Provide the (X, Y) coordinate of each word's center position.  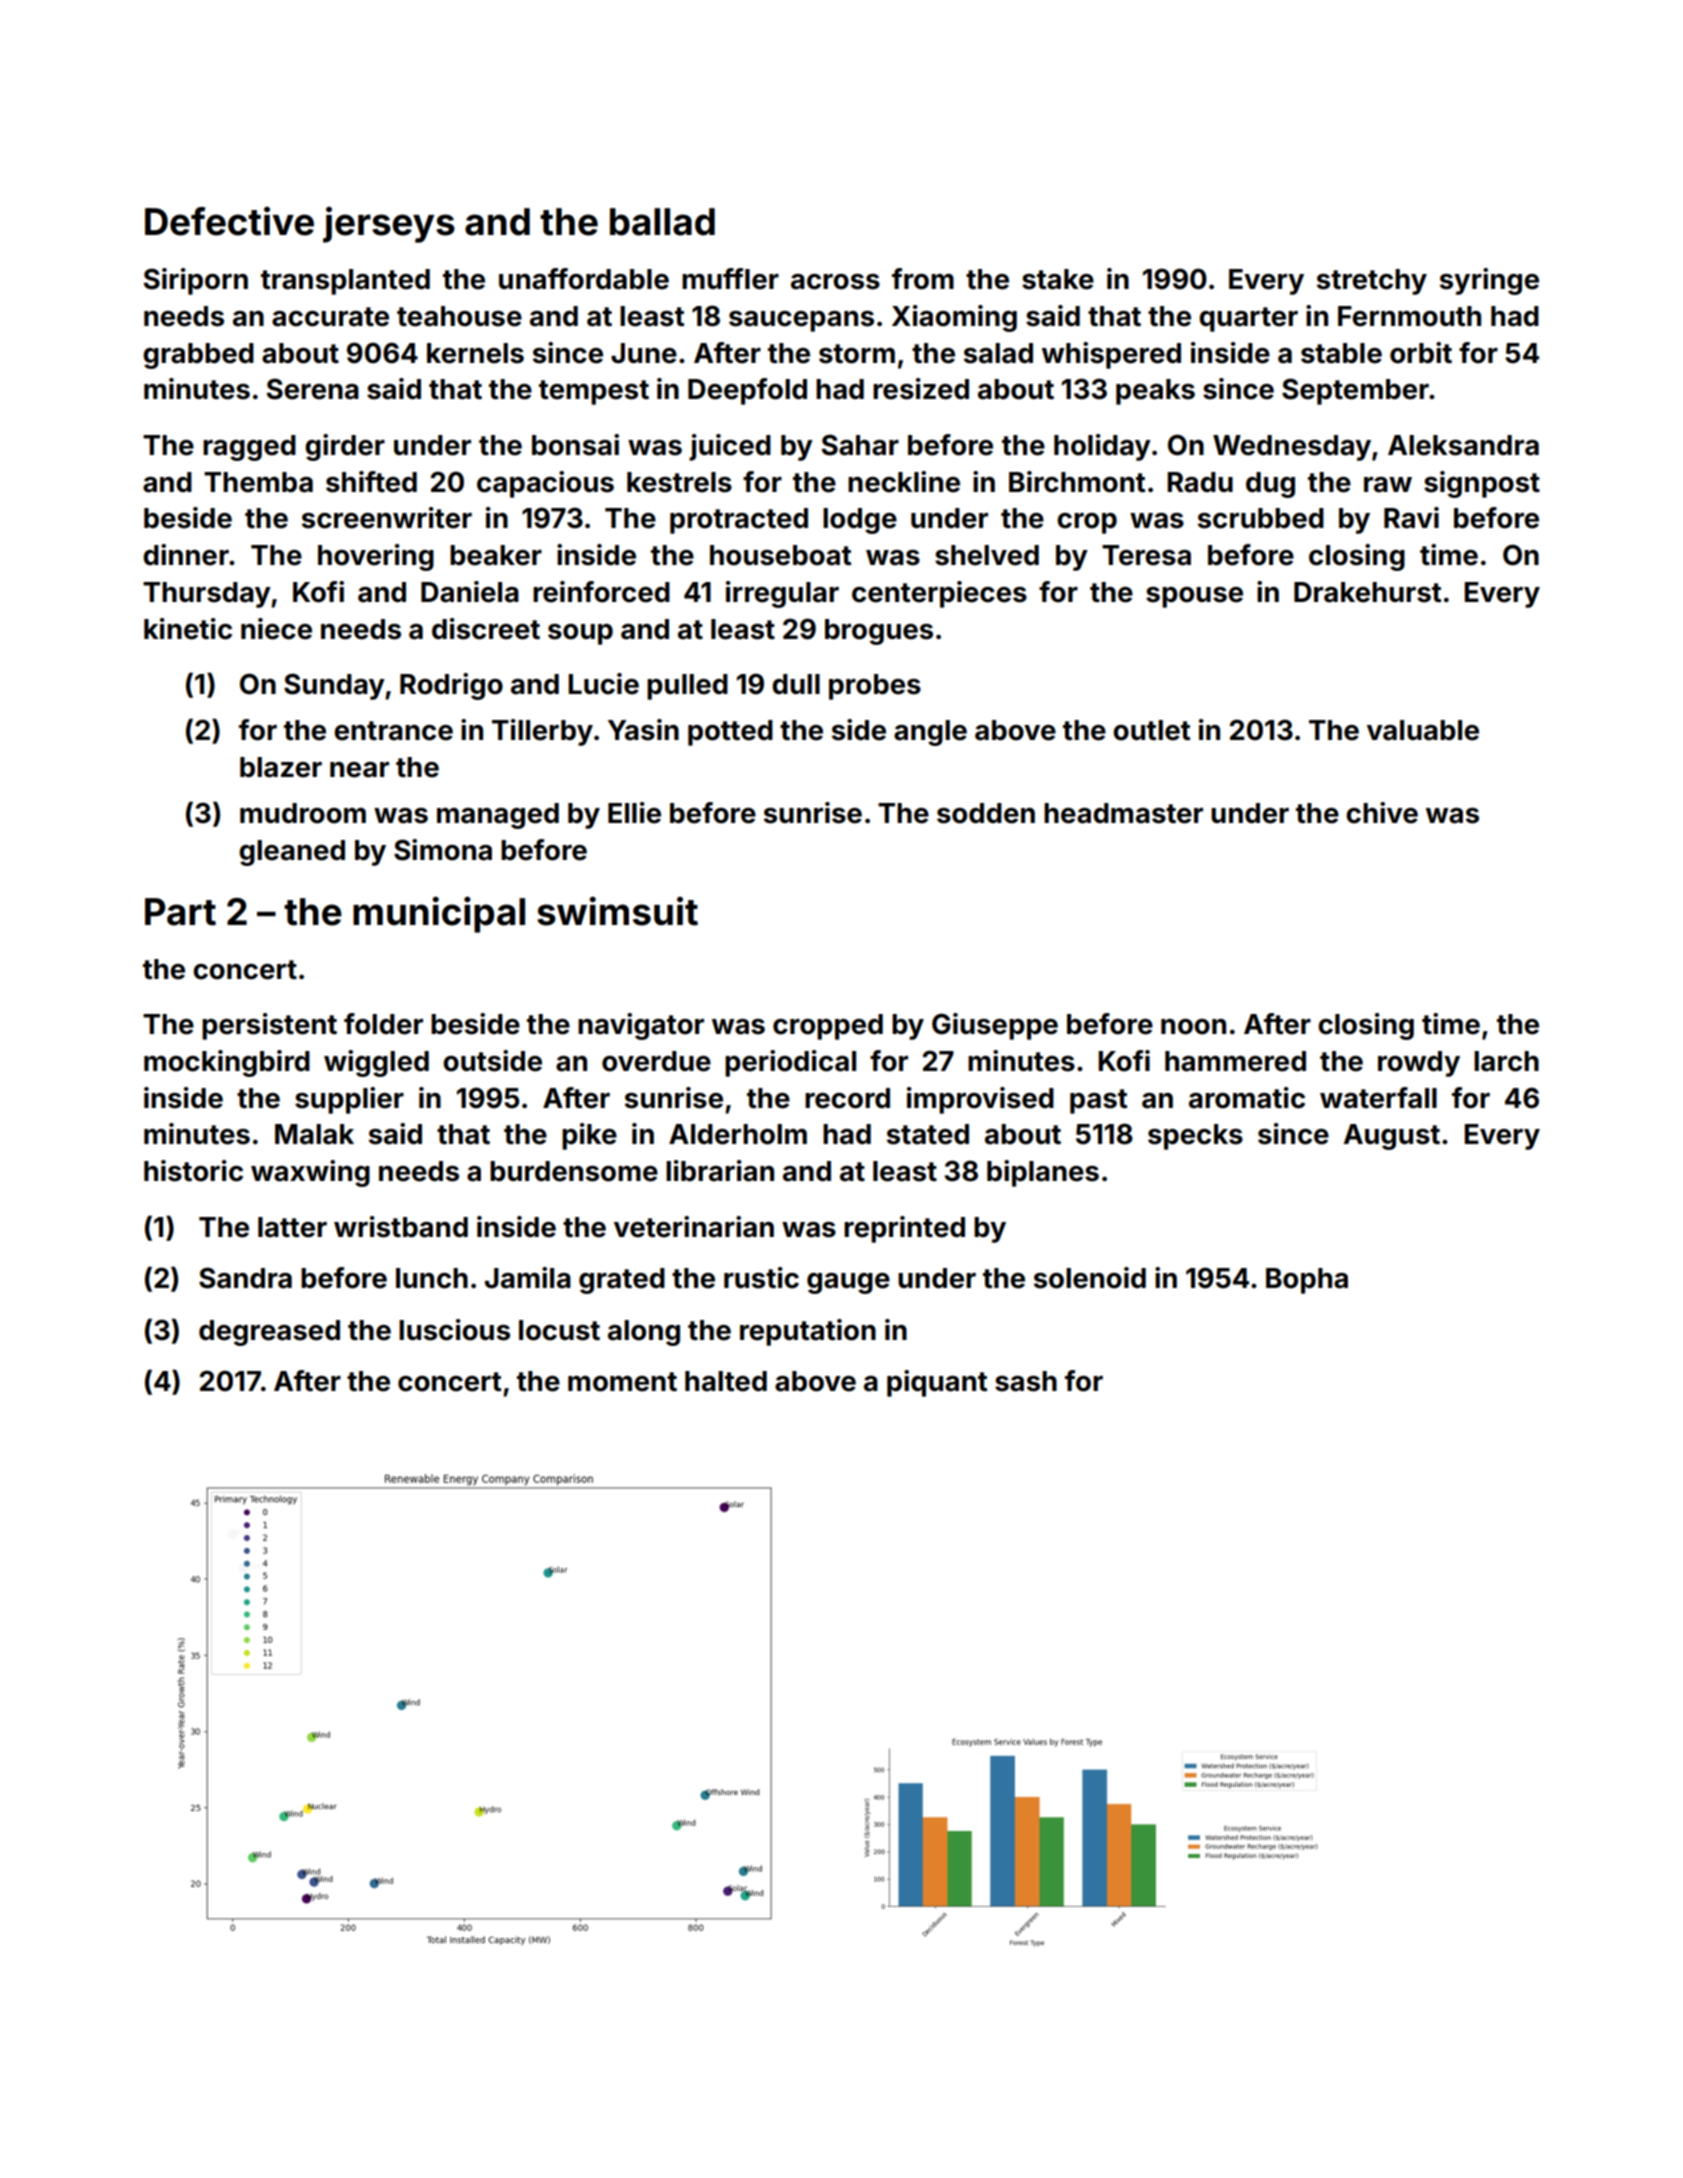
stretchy (1372, 282)
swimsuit (617, 911)
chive (1382, 813)
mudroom (303, 813)
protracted (739, 521)
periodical (790, 1063)
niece (276, 629)
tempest (594, 392)
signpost (1482, 484)
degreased (269, 1333)
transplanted (345, 282)
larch (1506, 1061)
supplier (349, 1100)
